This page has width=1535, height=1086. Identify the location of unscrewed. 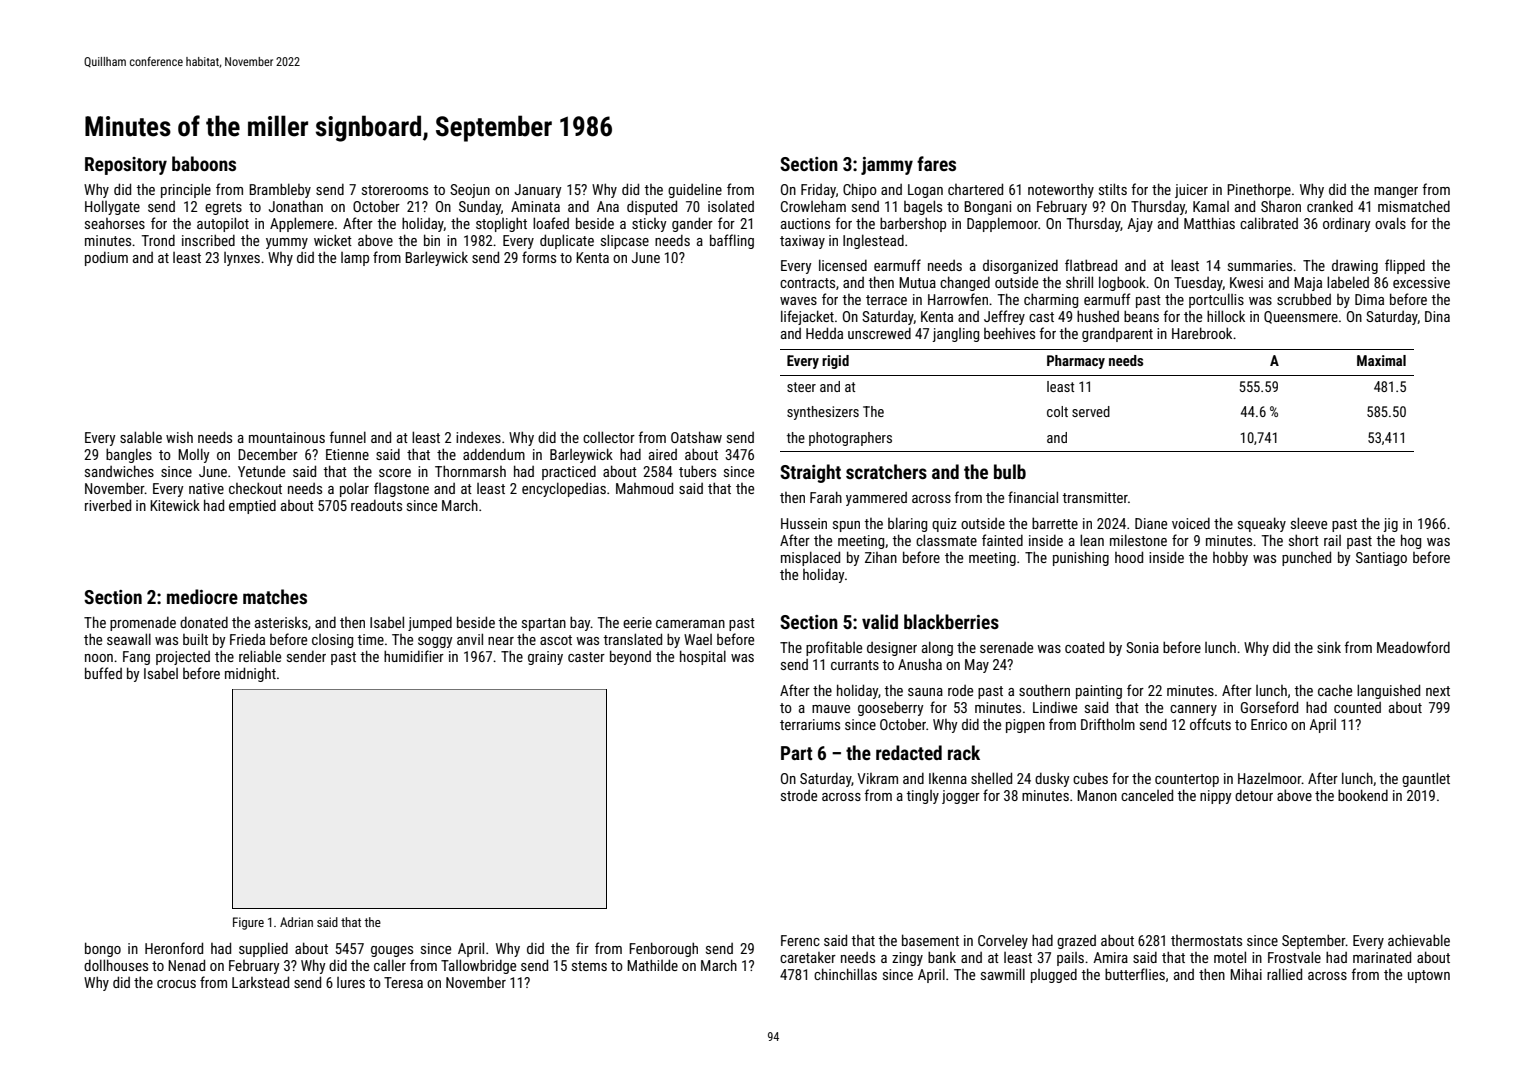
(879, 333).
